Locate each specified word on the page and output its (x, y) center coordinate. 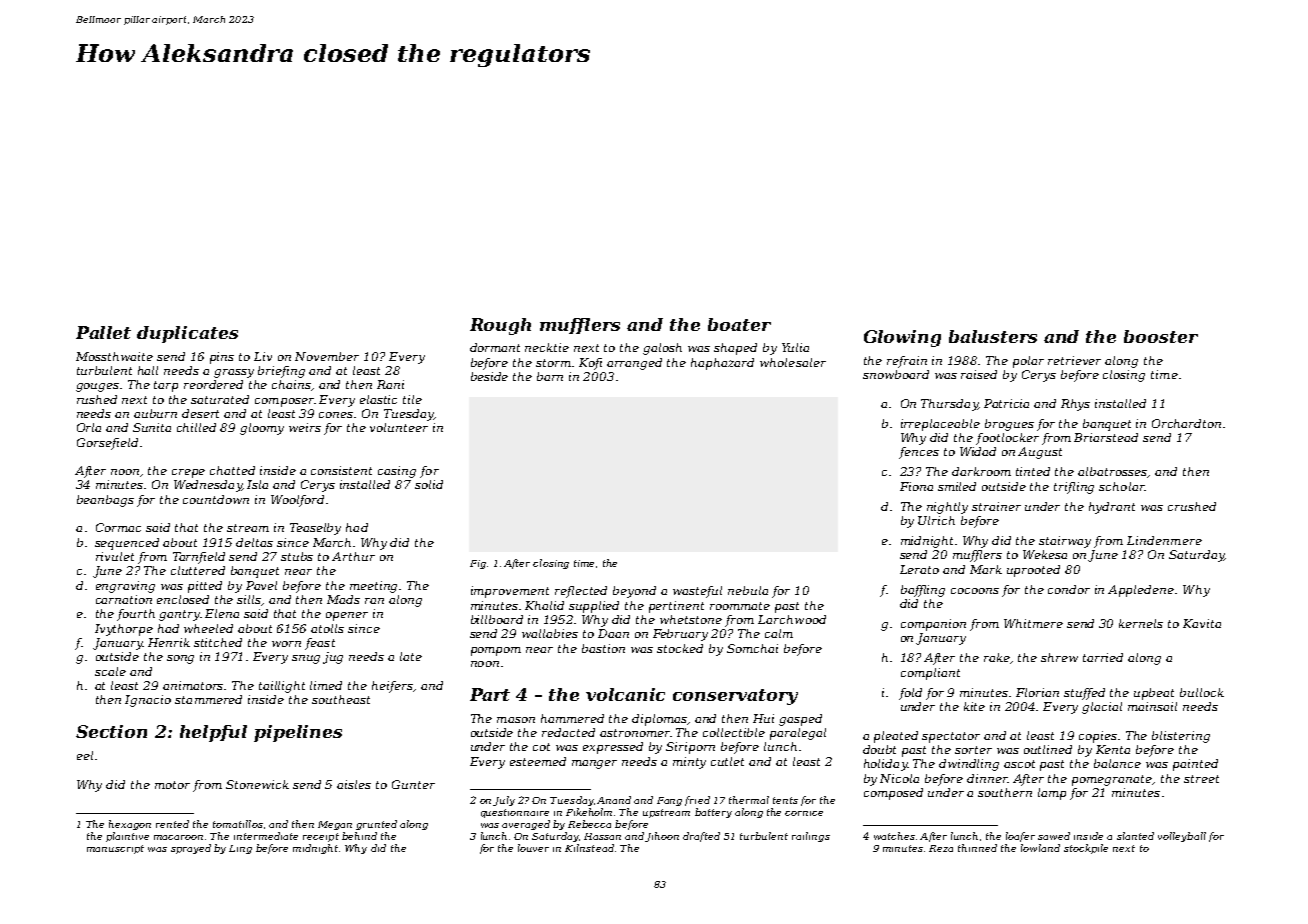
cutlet (727, 761)
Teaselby (315, 529)
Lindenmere (1164, 540)
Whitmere (1033, 623)
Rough (500, 326)
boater (739, 324)
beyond (634, 592)
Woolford (297, 501)
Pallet (103, 332)
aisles (354, 784)
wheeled (208, 628)
